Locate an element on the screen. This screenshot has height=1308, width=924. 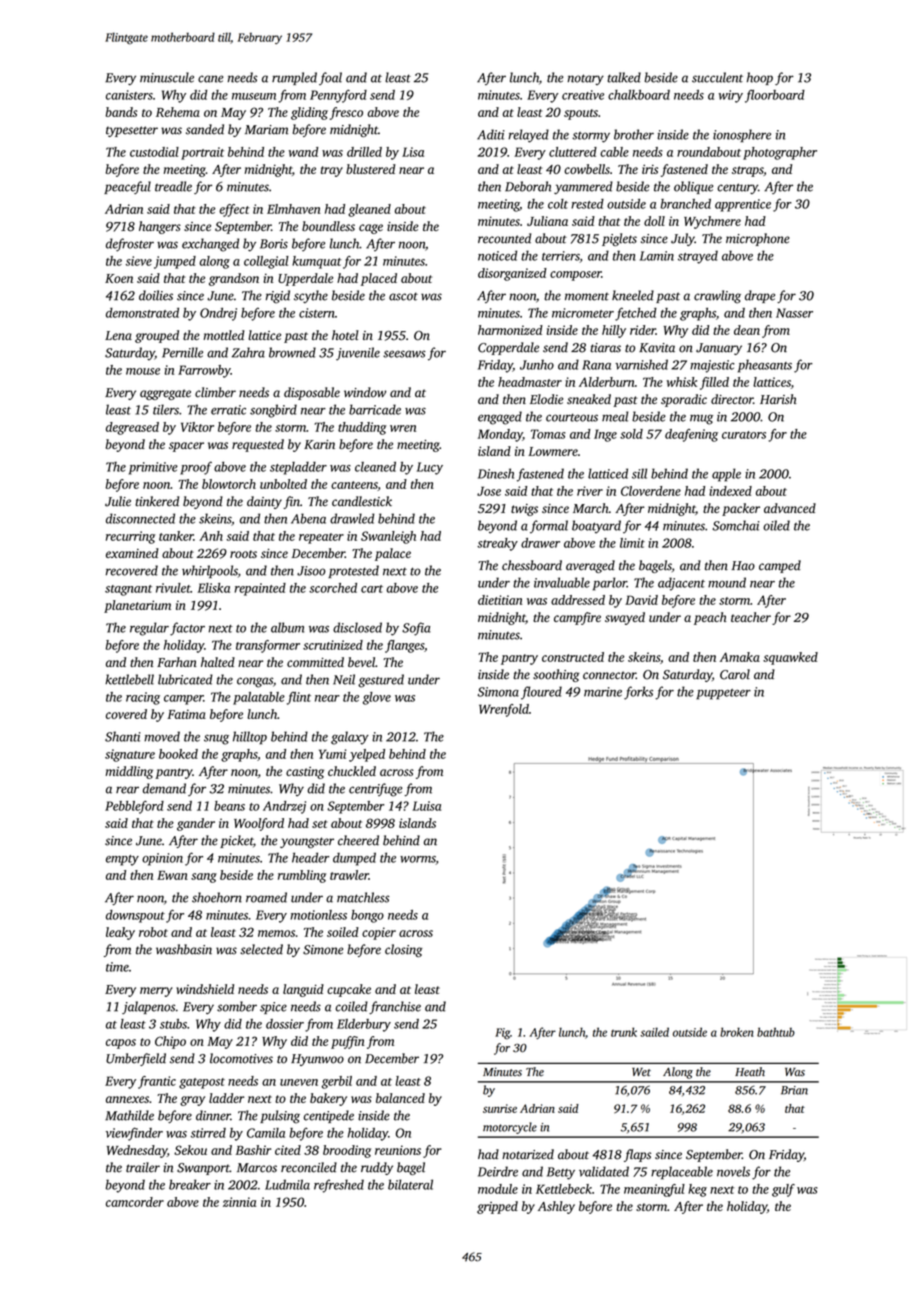
hoop is located at coordinates (760, 78).
